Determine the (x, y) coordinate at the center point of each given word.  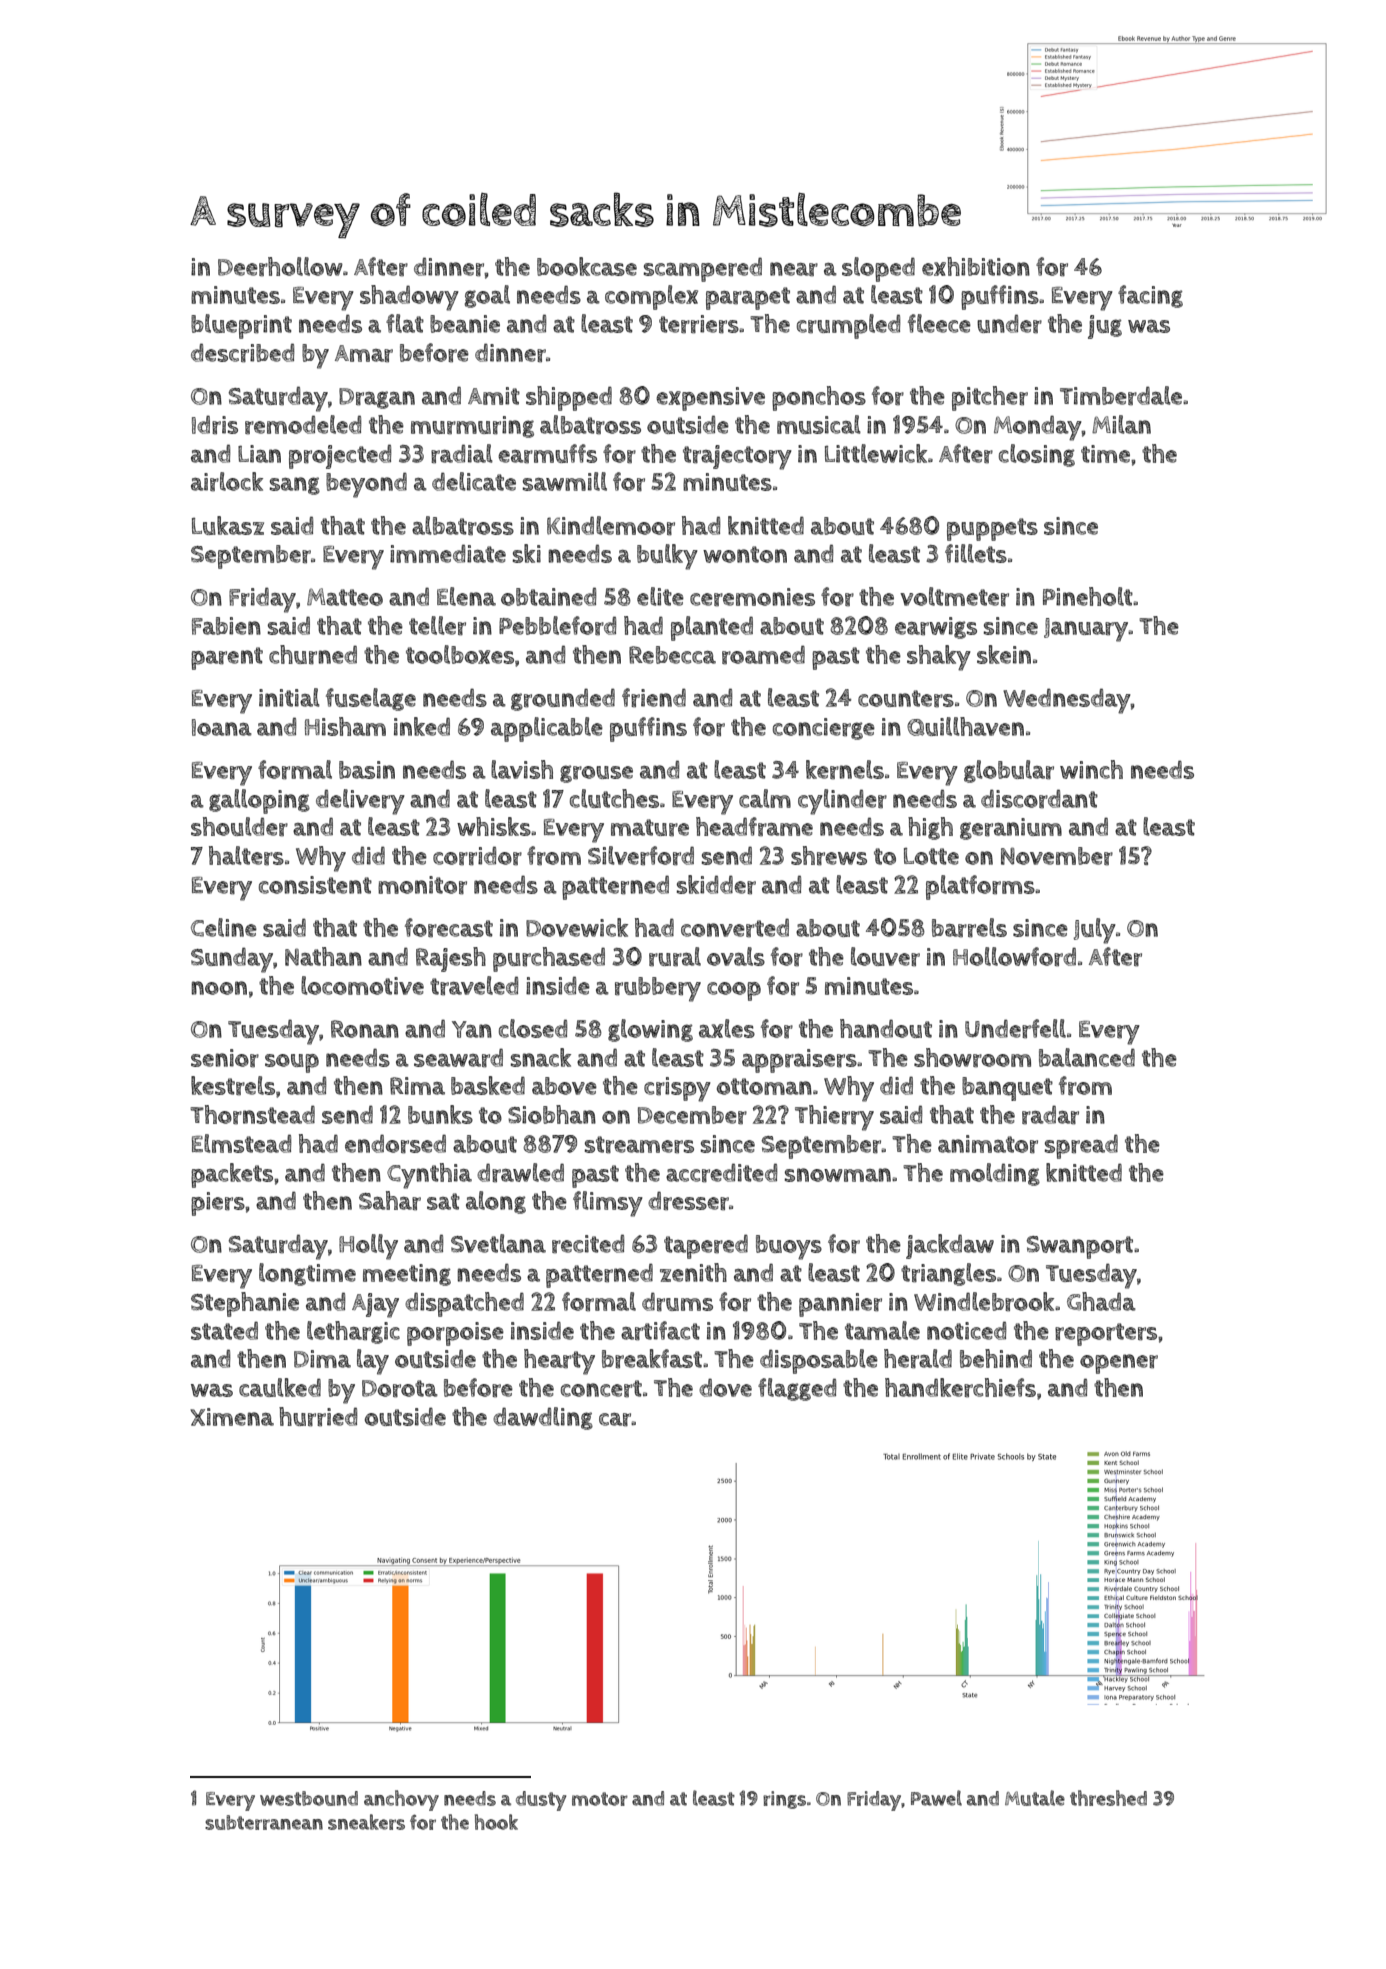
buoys (789, 1247)
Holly (368, 1247)
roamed (763, 655)
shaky (939, 658)
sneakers (366, 1822)
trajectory (737, 457)
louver (885, 957)
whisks (494, 826)
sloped (878, 269)
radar (1050, 1115)
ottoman (764, 1086)
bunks (440, 1114)
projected (340, 456)
